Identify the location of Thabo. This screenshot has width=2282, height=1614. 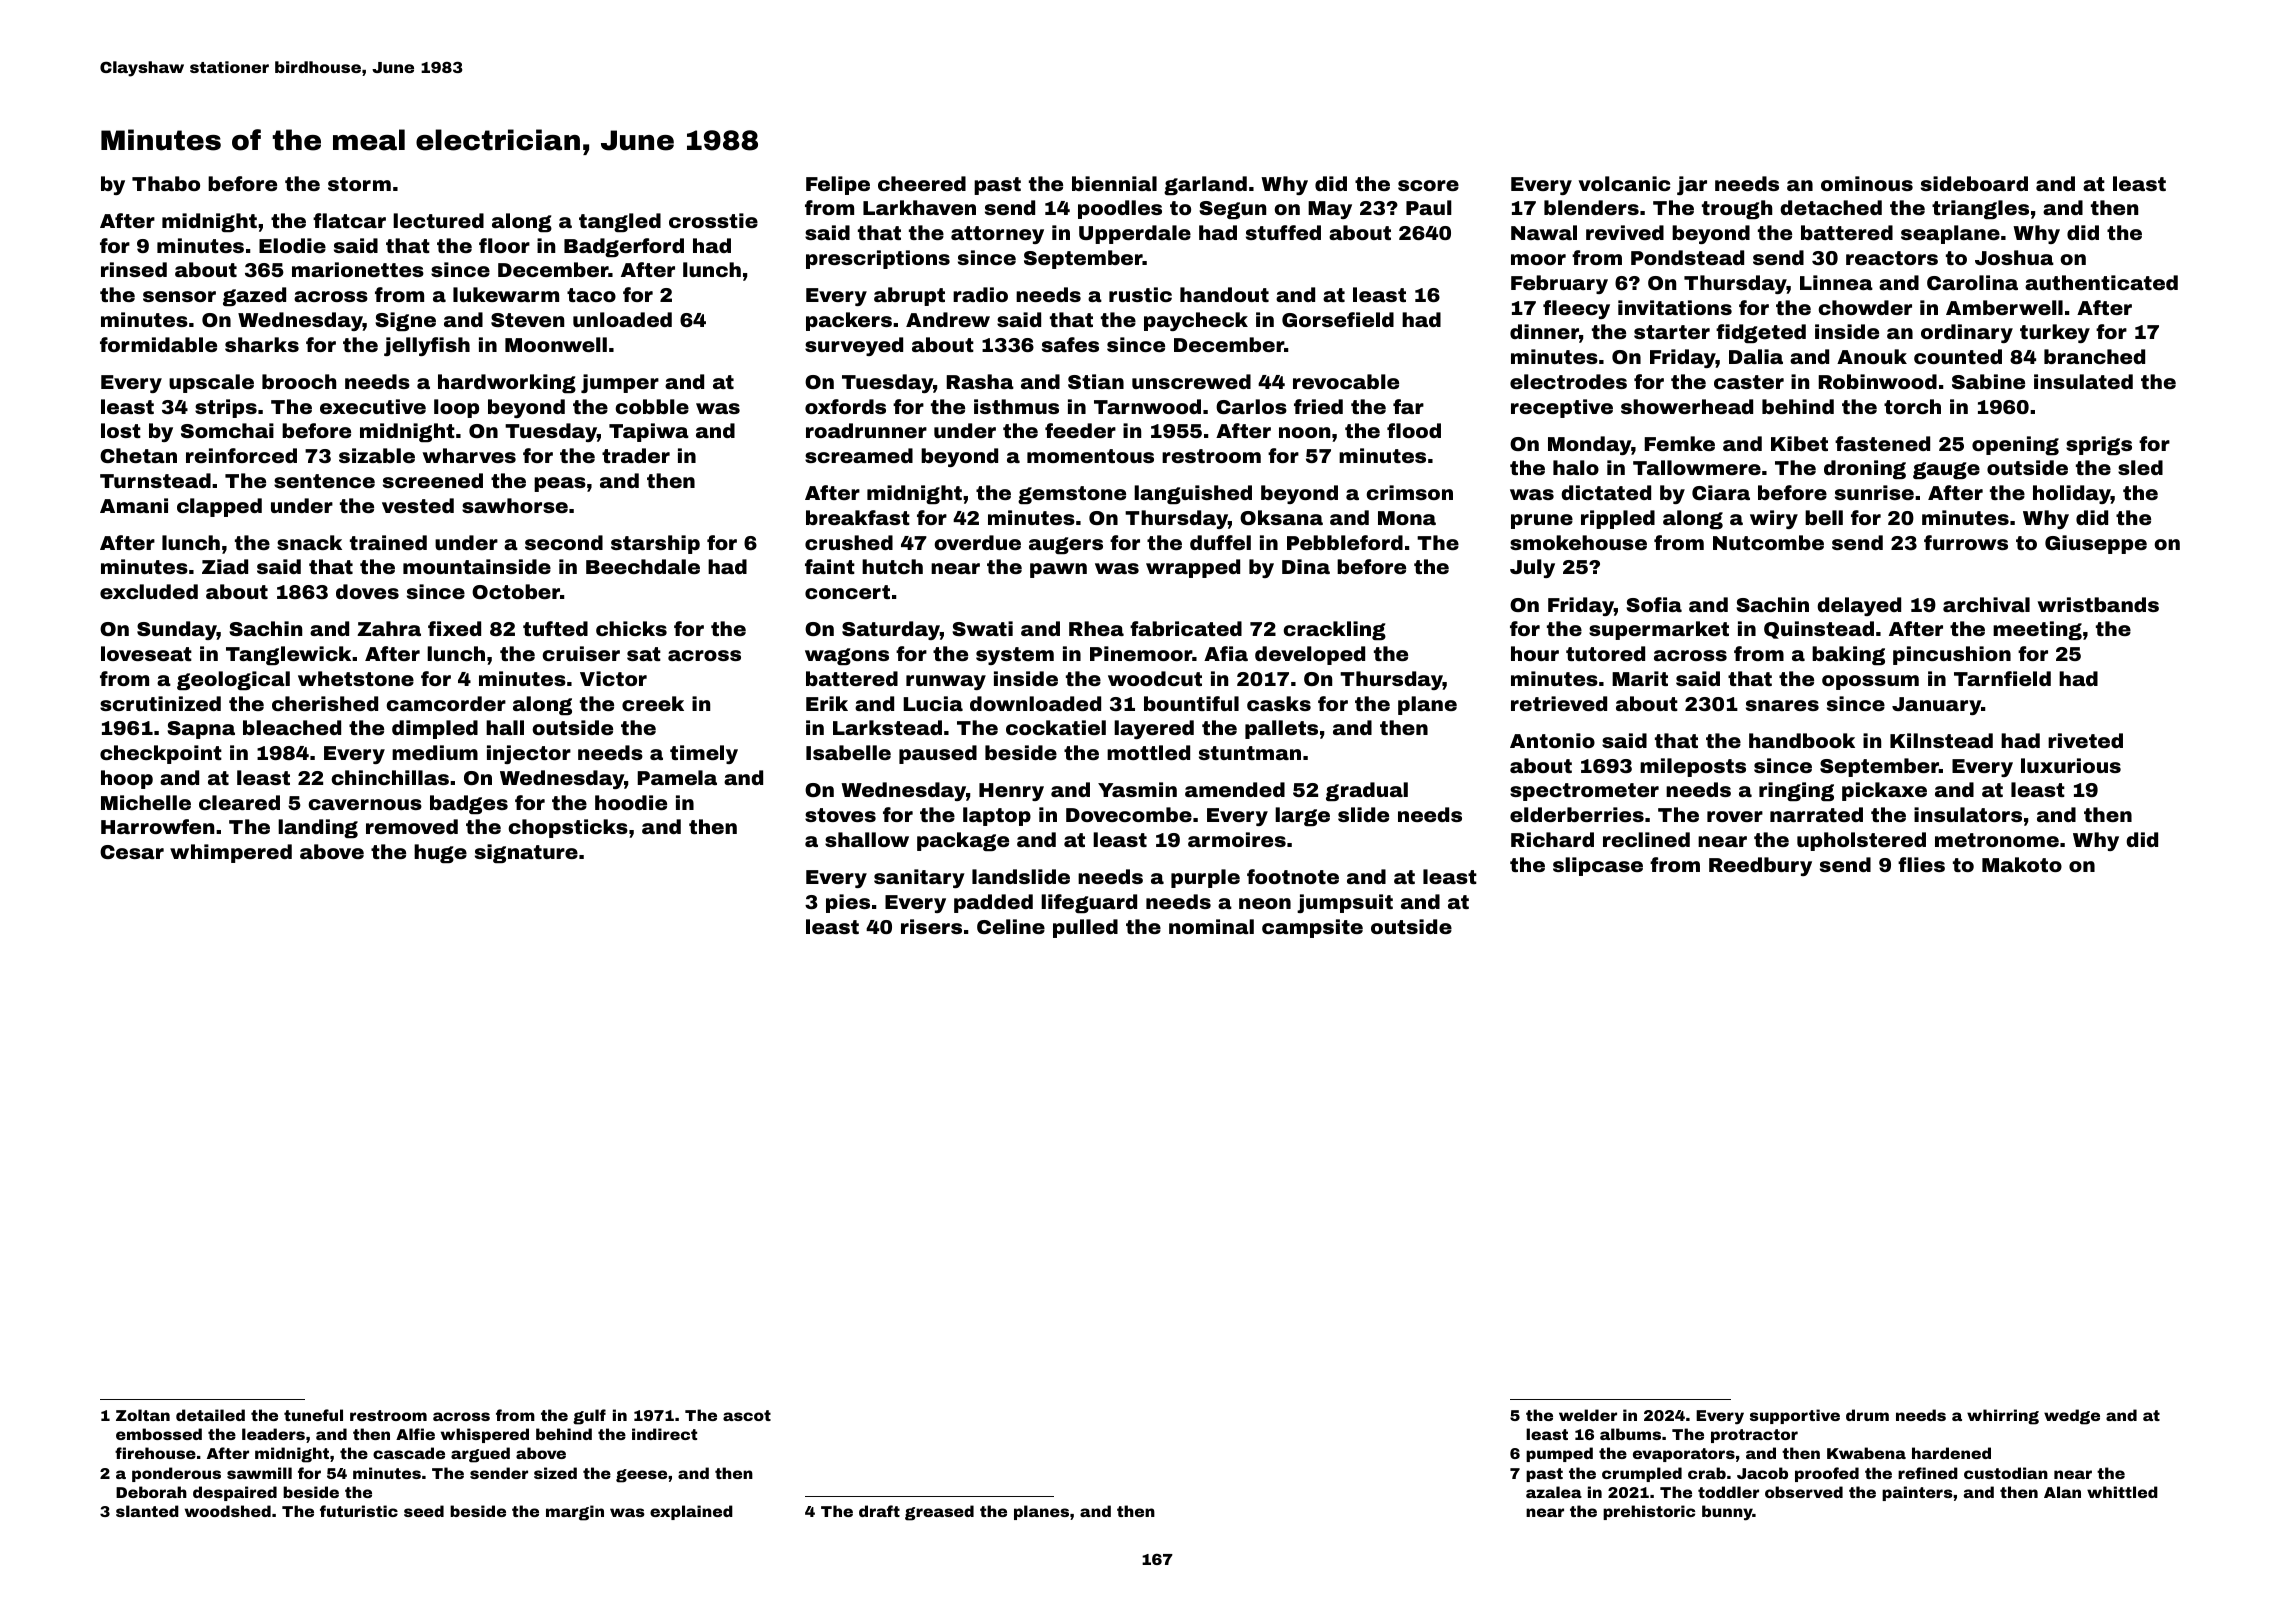
(166, 183).
